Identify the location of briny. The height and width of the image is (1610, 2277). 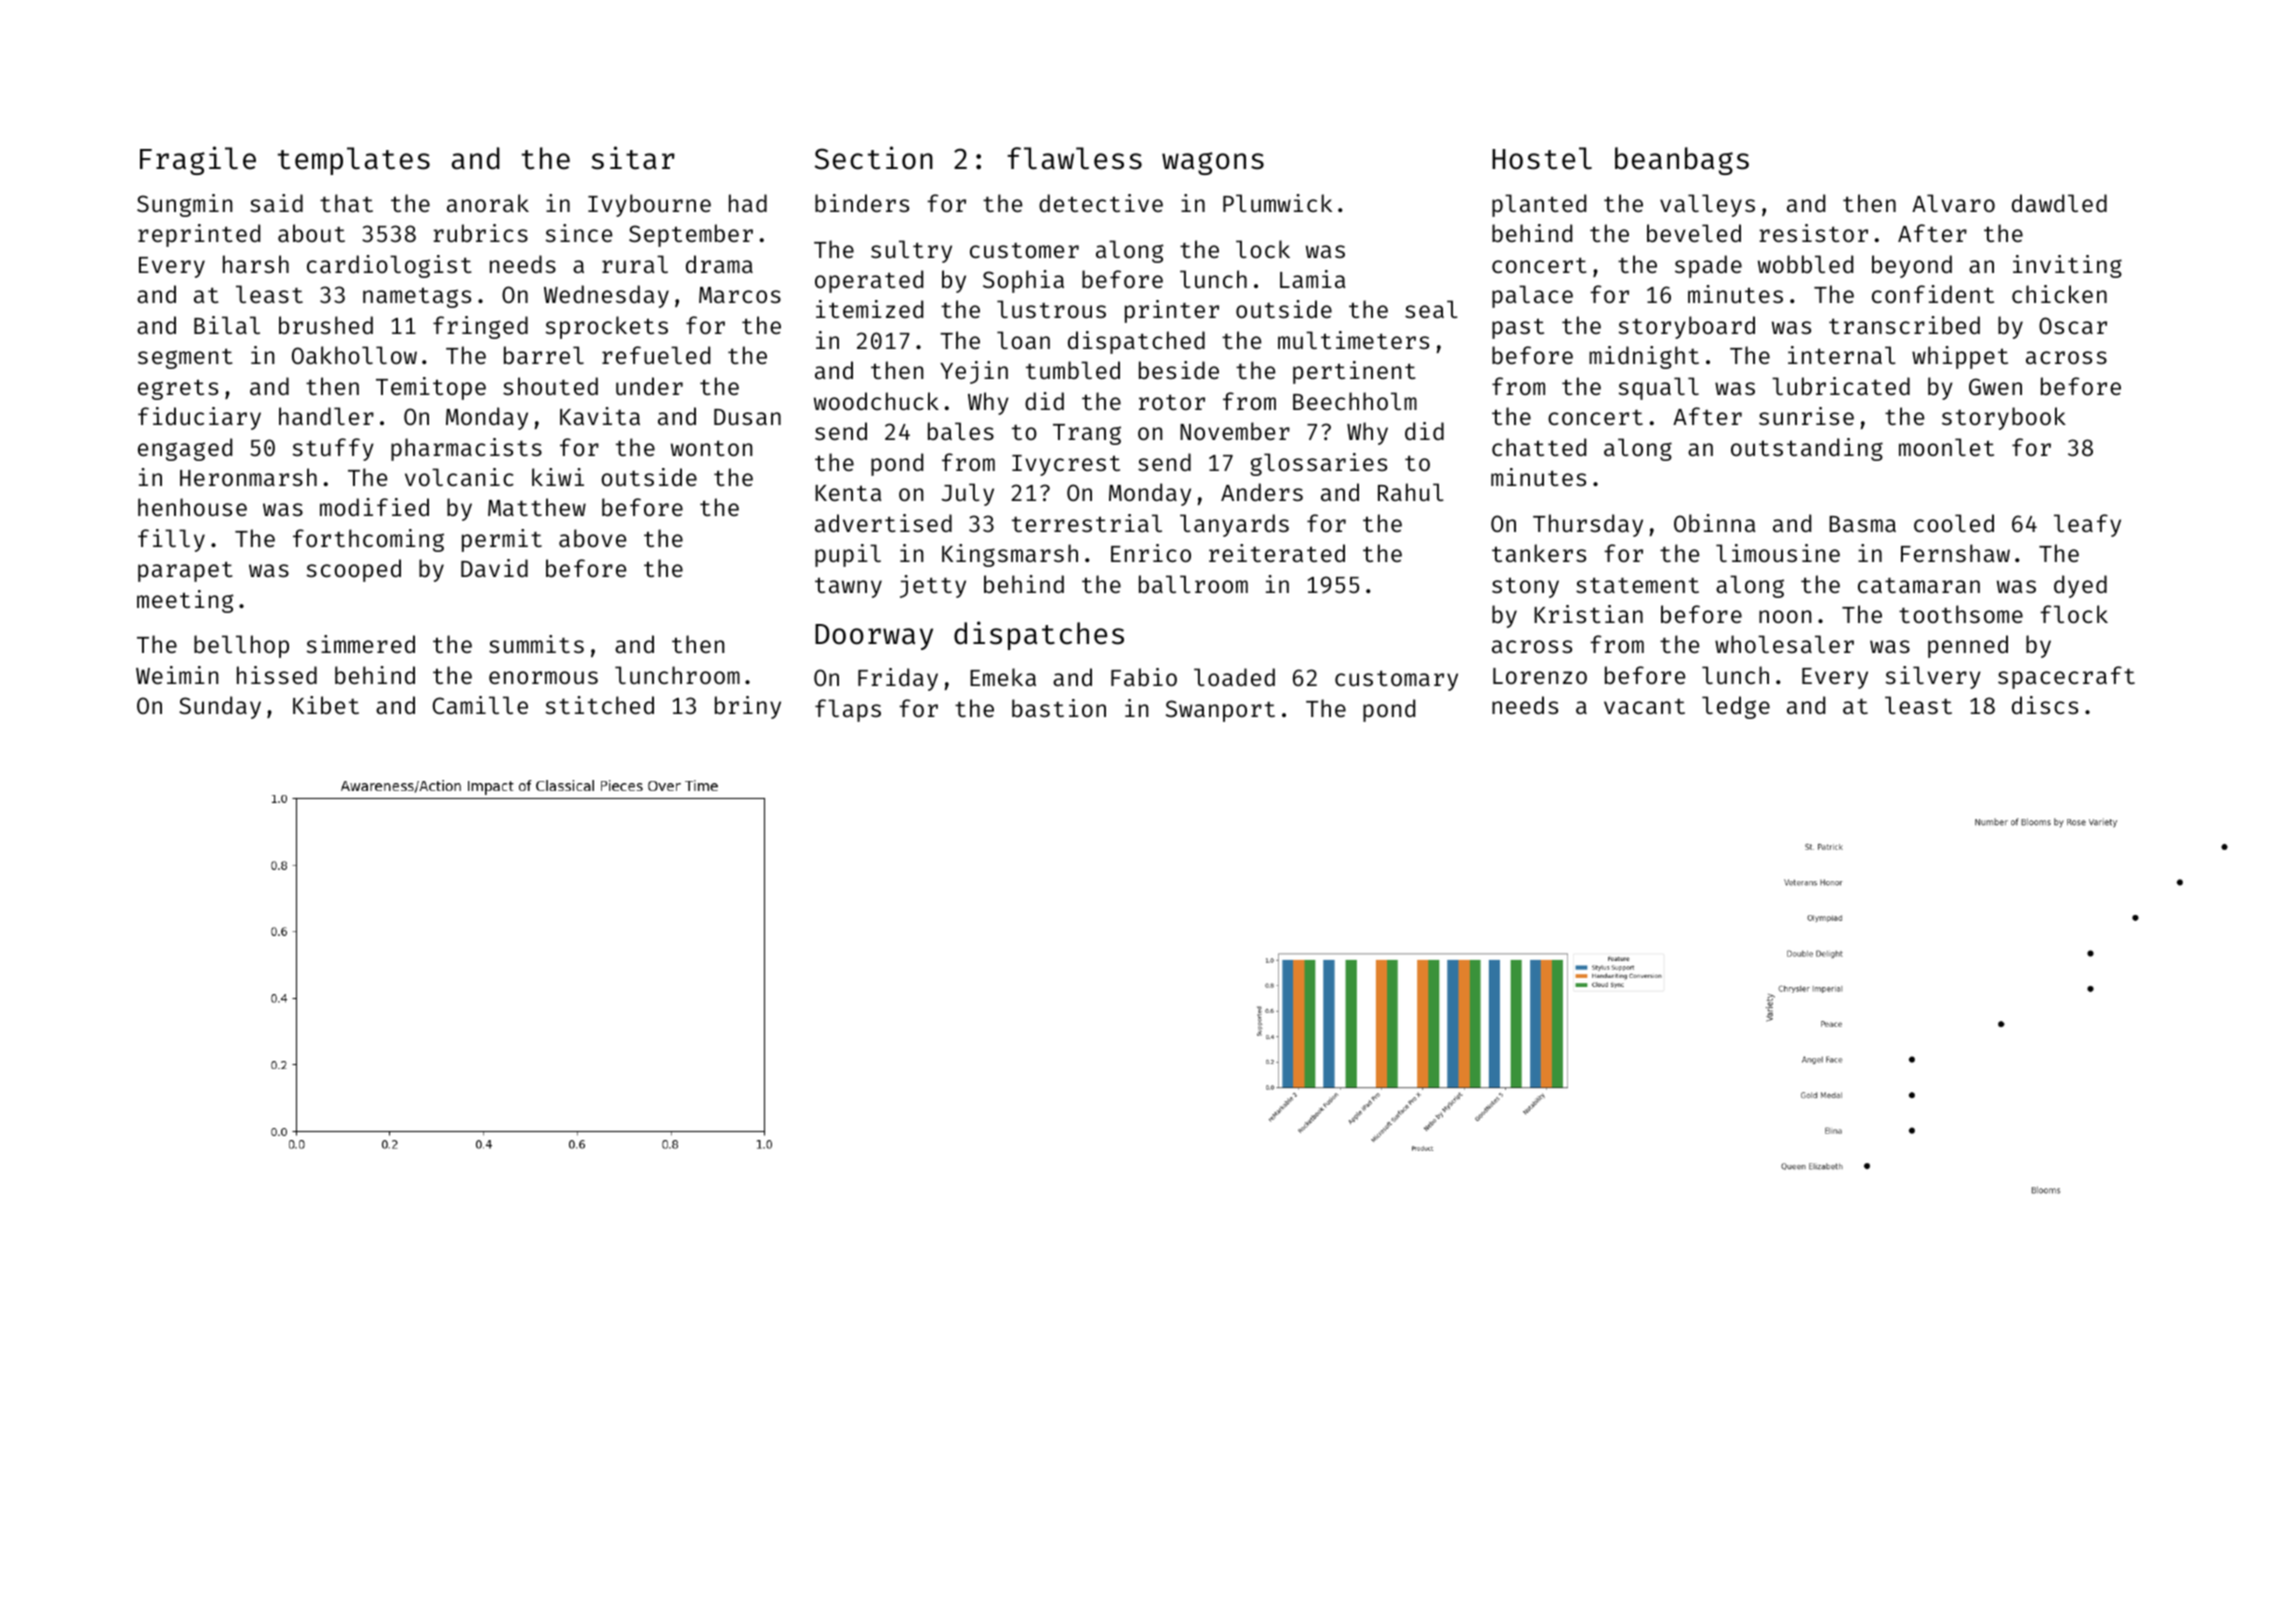
(748, 707).
